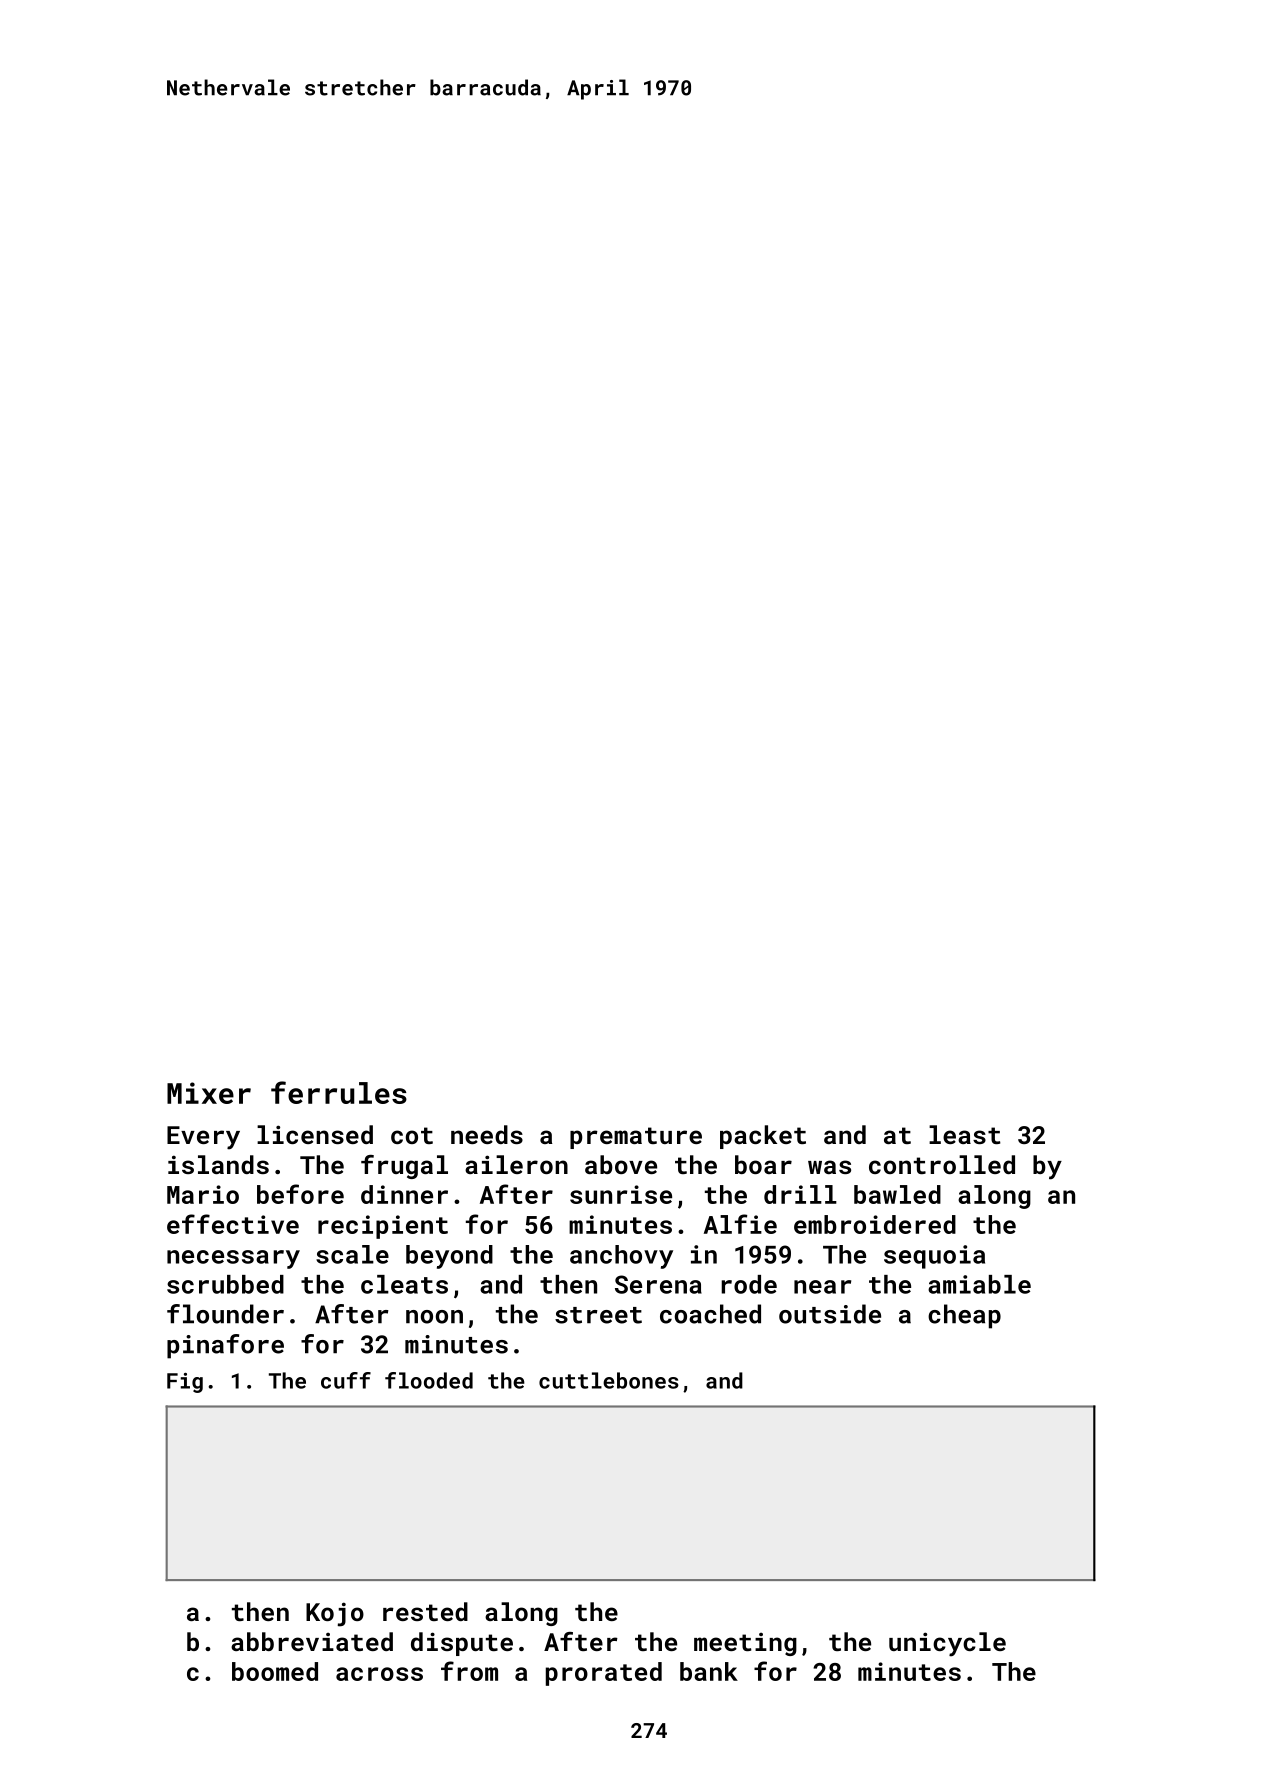 The image size is (1261, 1784). Describe the element at coordinates (209, 1093) in the screenshot. I see `Mixer` at that location.
